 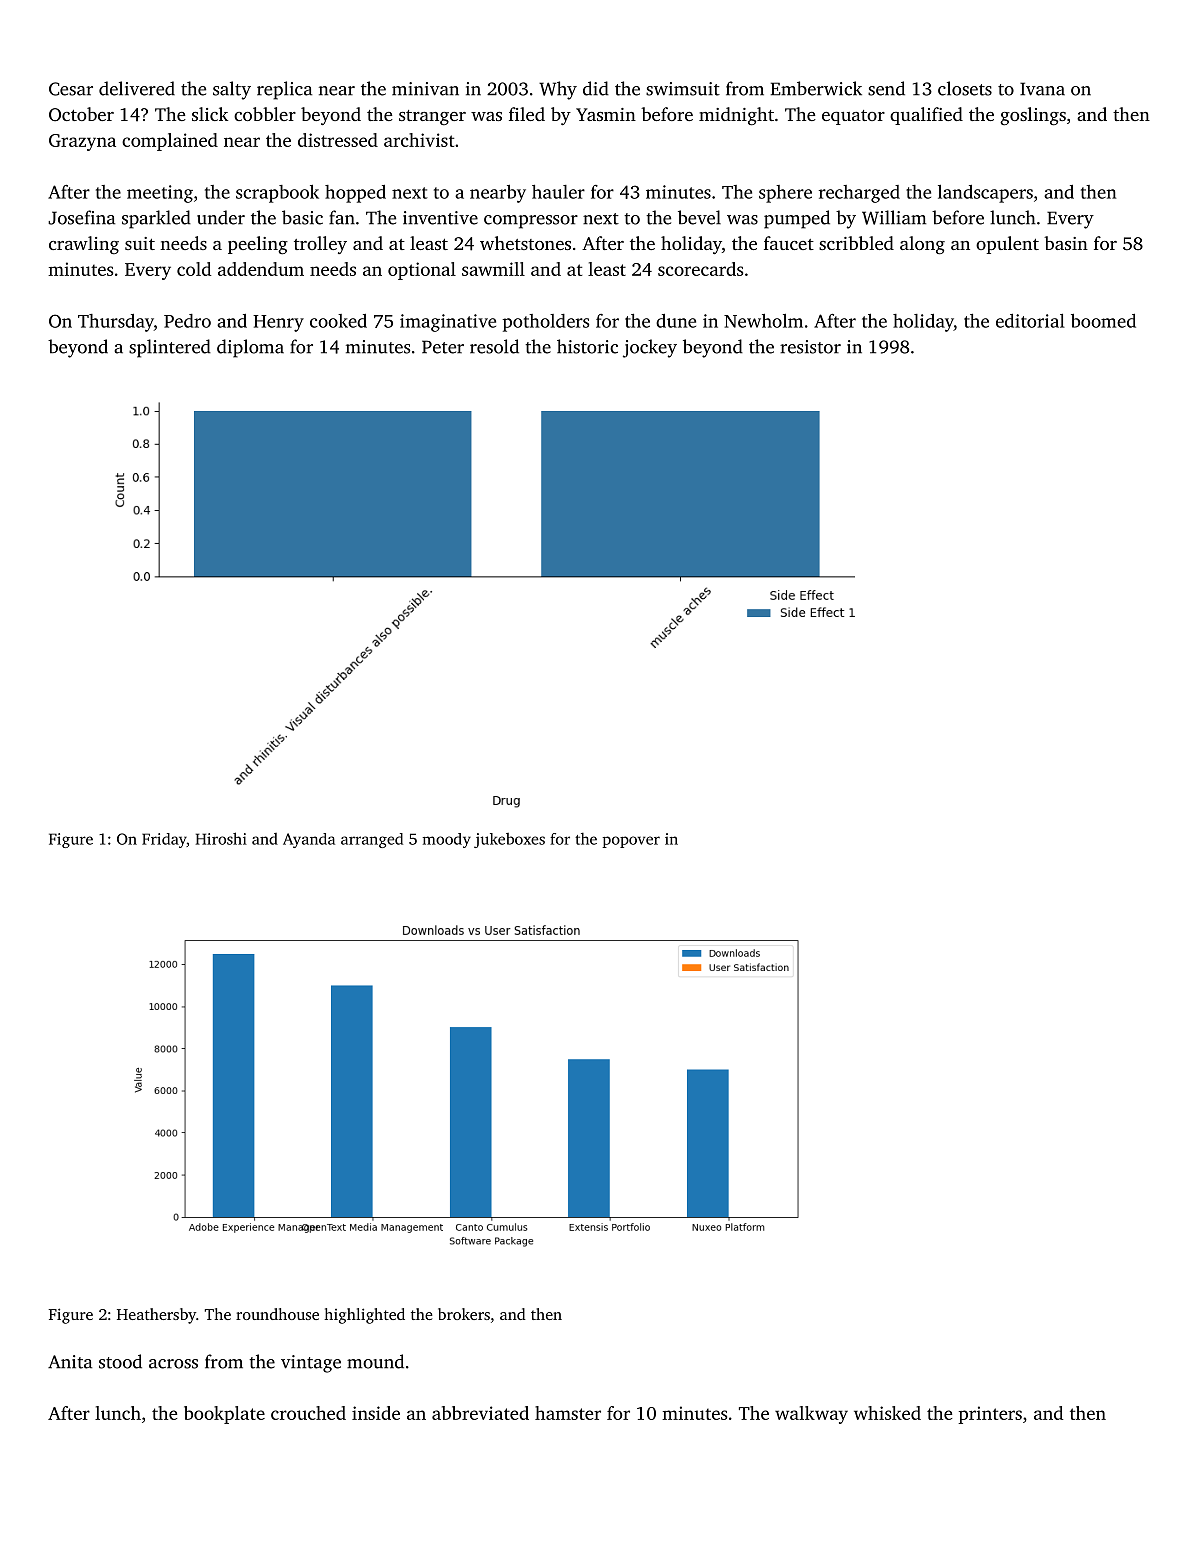 What do you see at coordinates (84, 245) in the document?
I see `crawling` at bounding box center [84, 245].
